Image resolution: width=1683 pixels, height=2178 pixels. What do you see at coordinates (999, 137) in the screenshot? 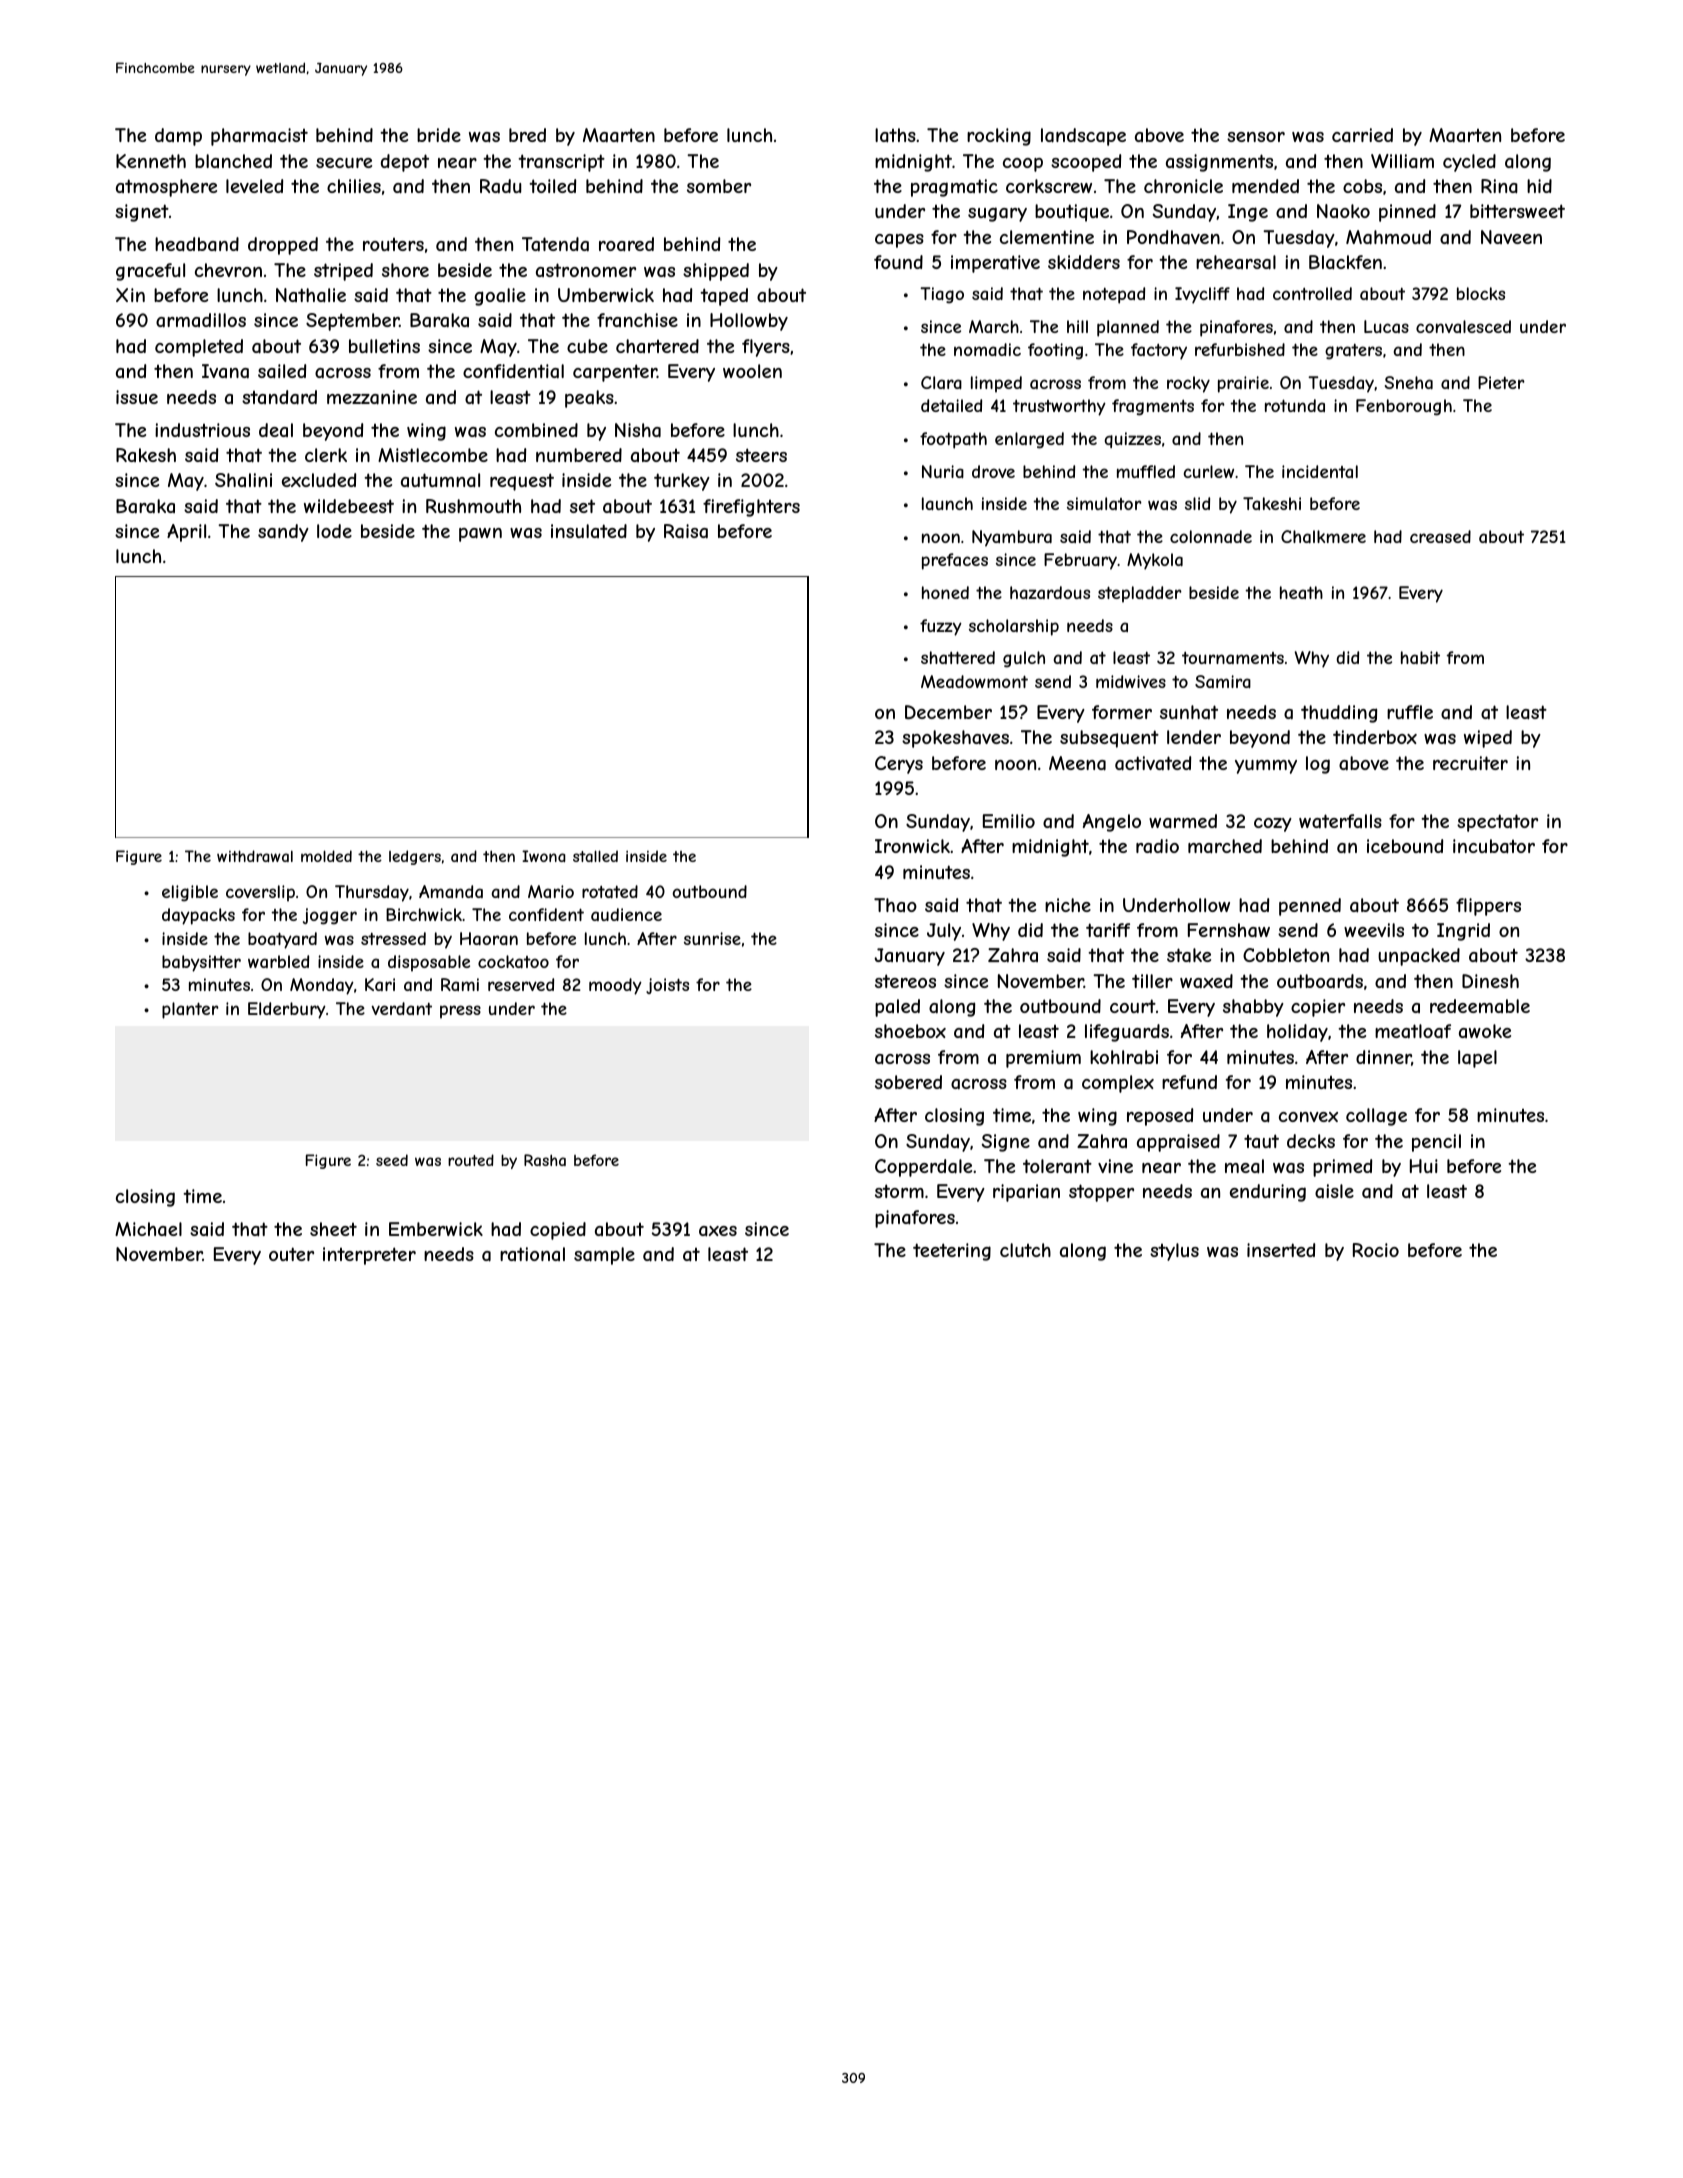
I see `rocking` at bounding box center [999, 137].
